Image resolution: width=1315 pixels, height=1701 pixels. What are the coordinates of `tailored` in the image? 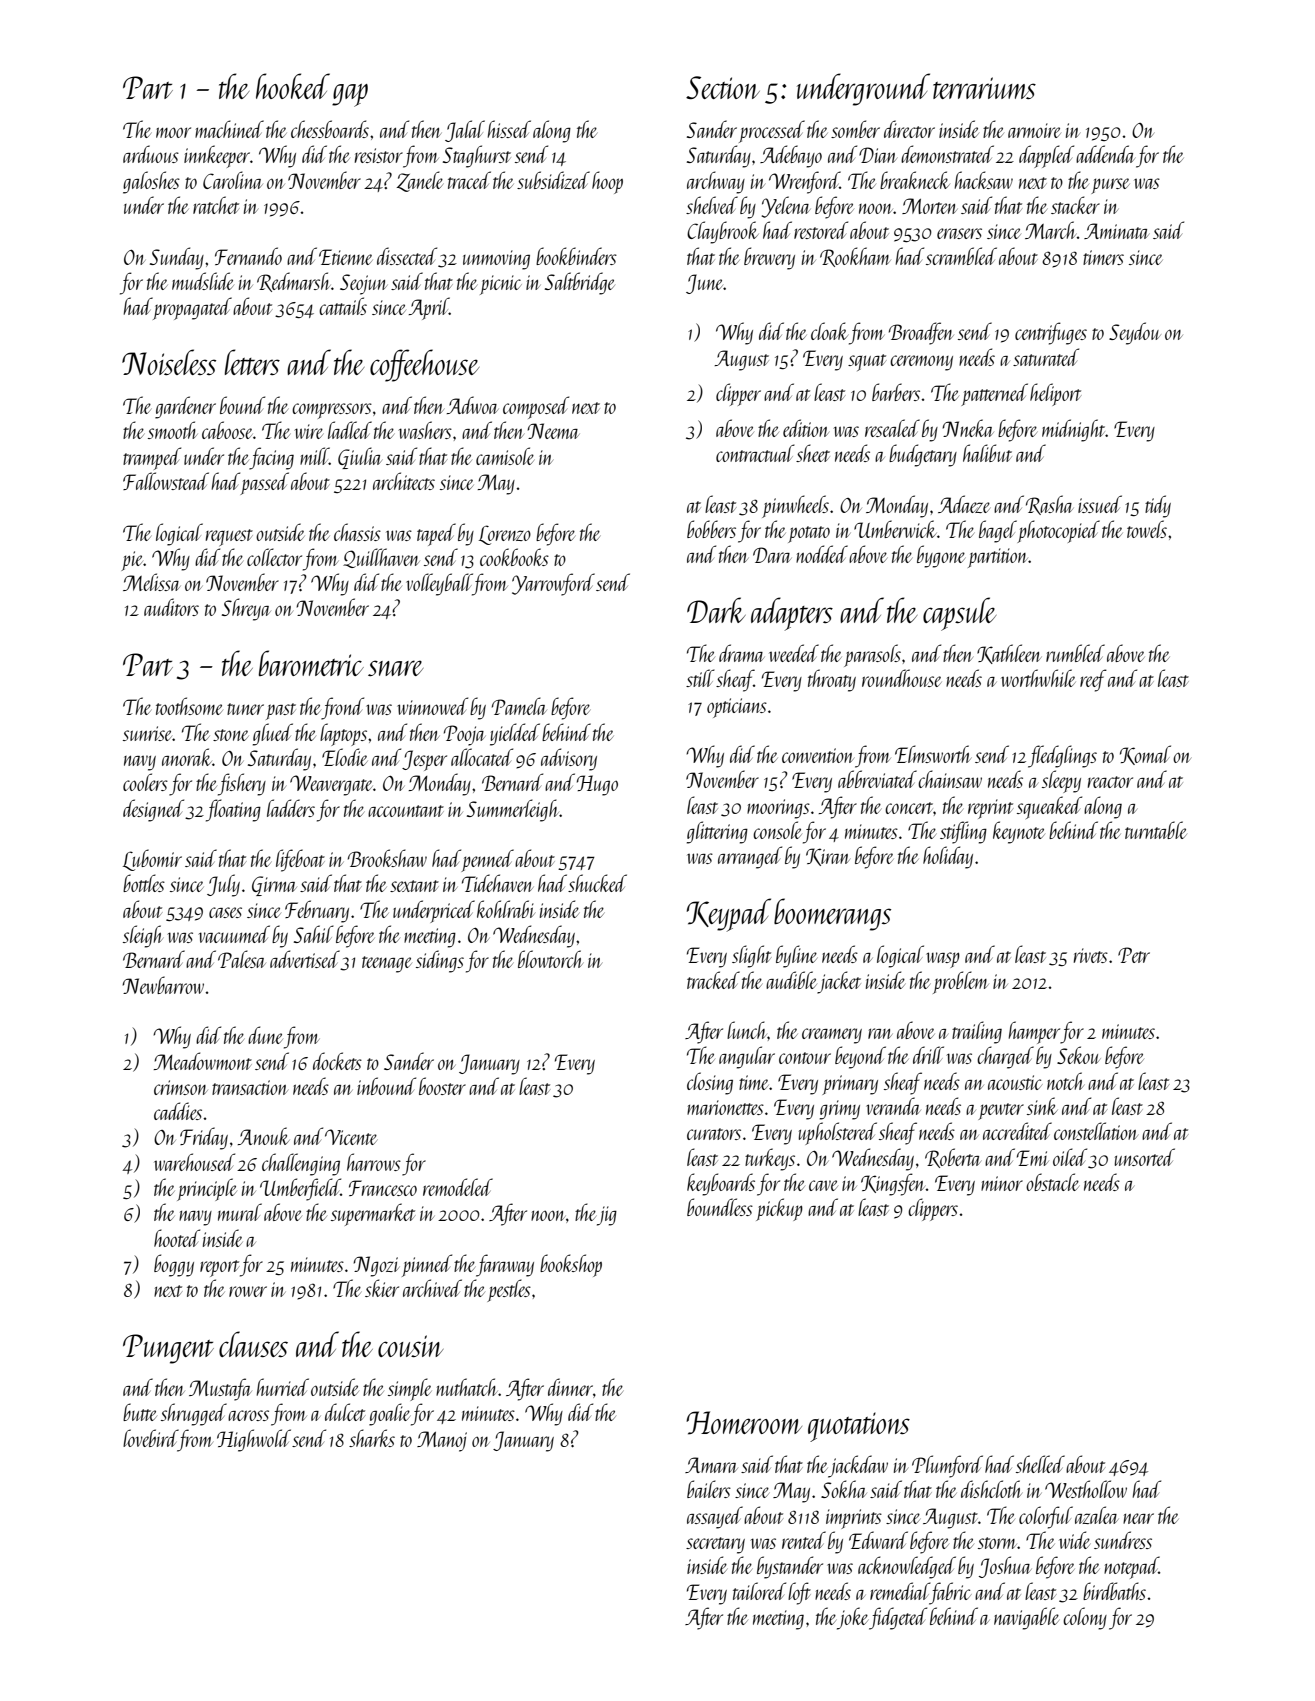 It's located at (759, 1591).
